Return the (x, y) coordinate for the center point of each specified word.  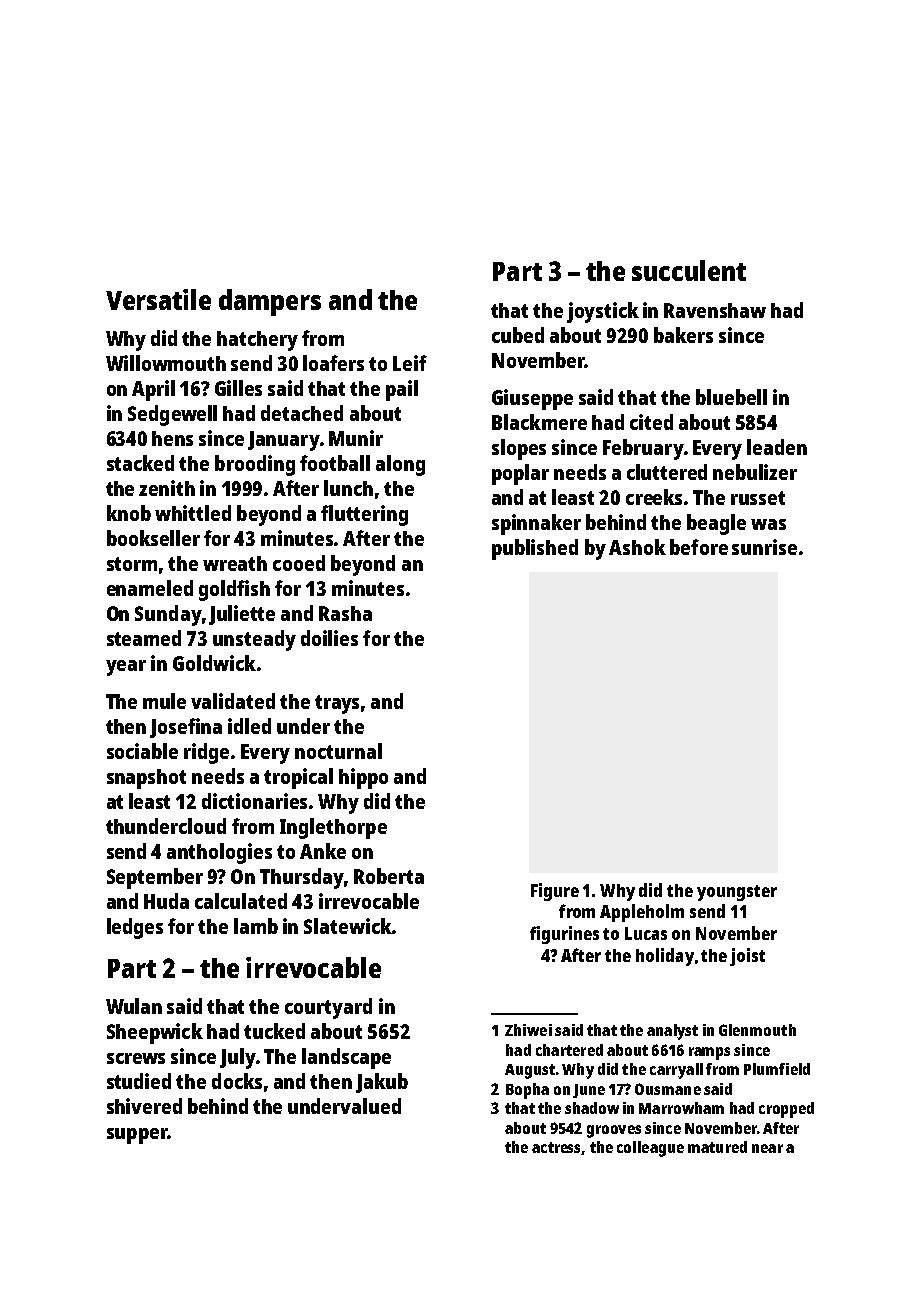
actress (557, 1148)
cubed (518, 335)
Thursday (302, 878)
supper (137, 1136)
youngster (737, 893)
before (699, 547)
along (400, 465)
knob (129, 513)
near (767, 1148)
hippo (363, 778)
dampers (270, 302)
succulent (689, 270)
